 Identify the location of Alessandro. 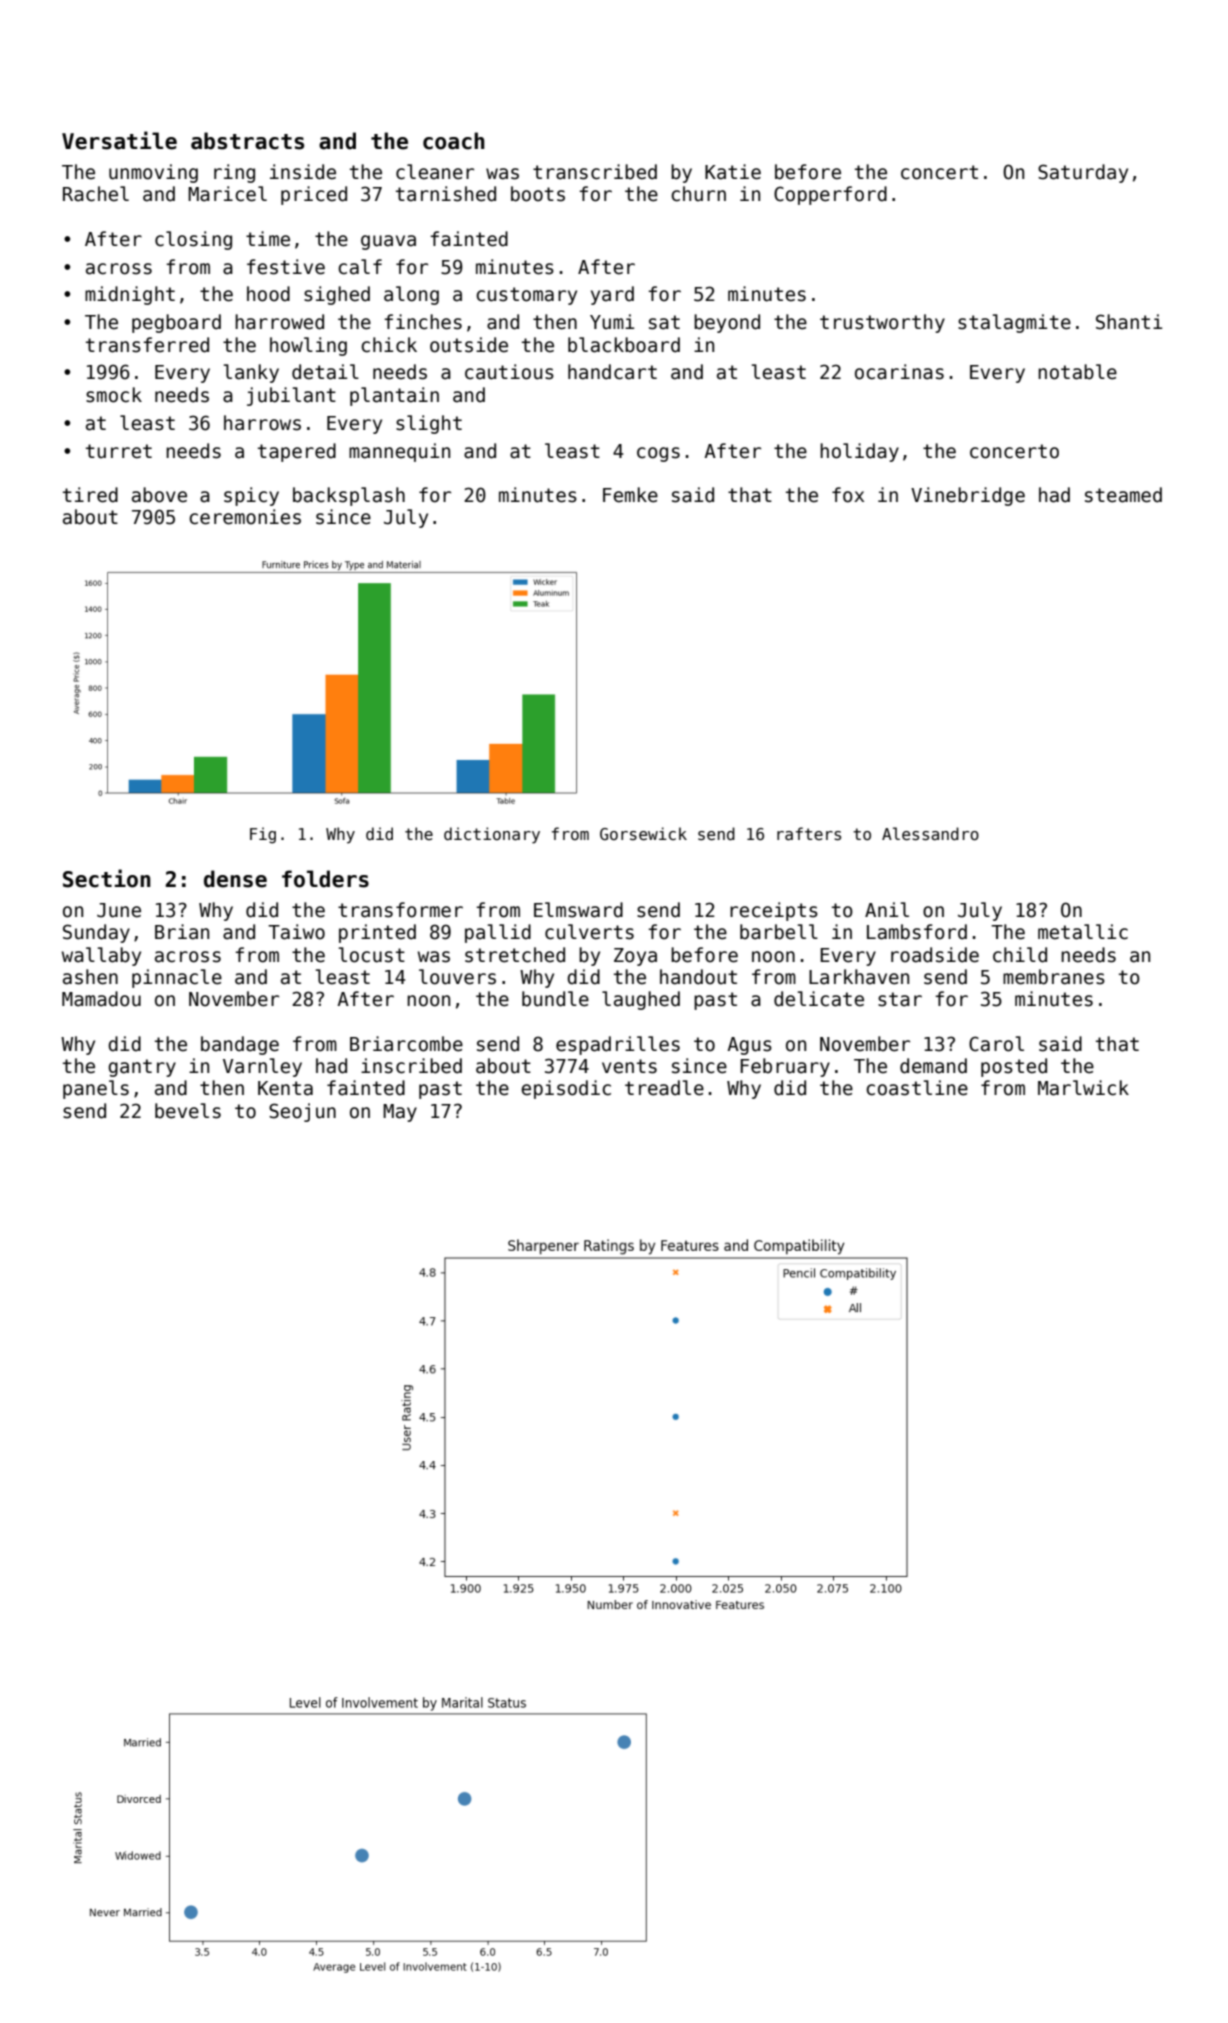
(930, 834).
